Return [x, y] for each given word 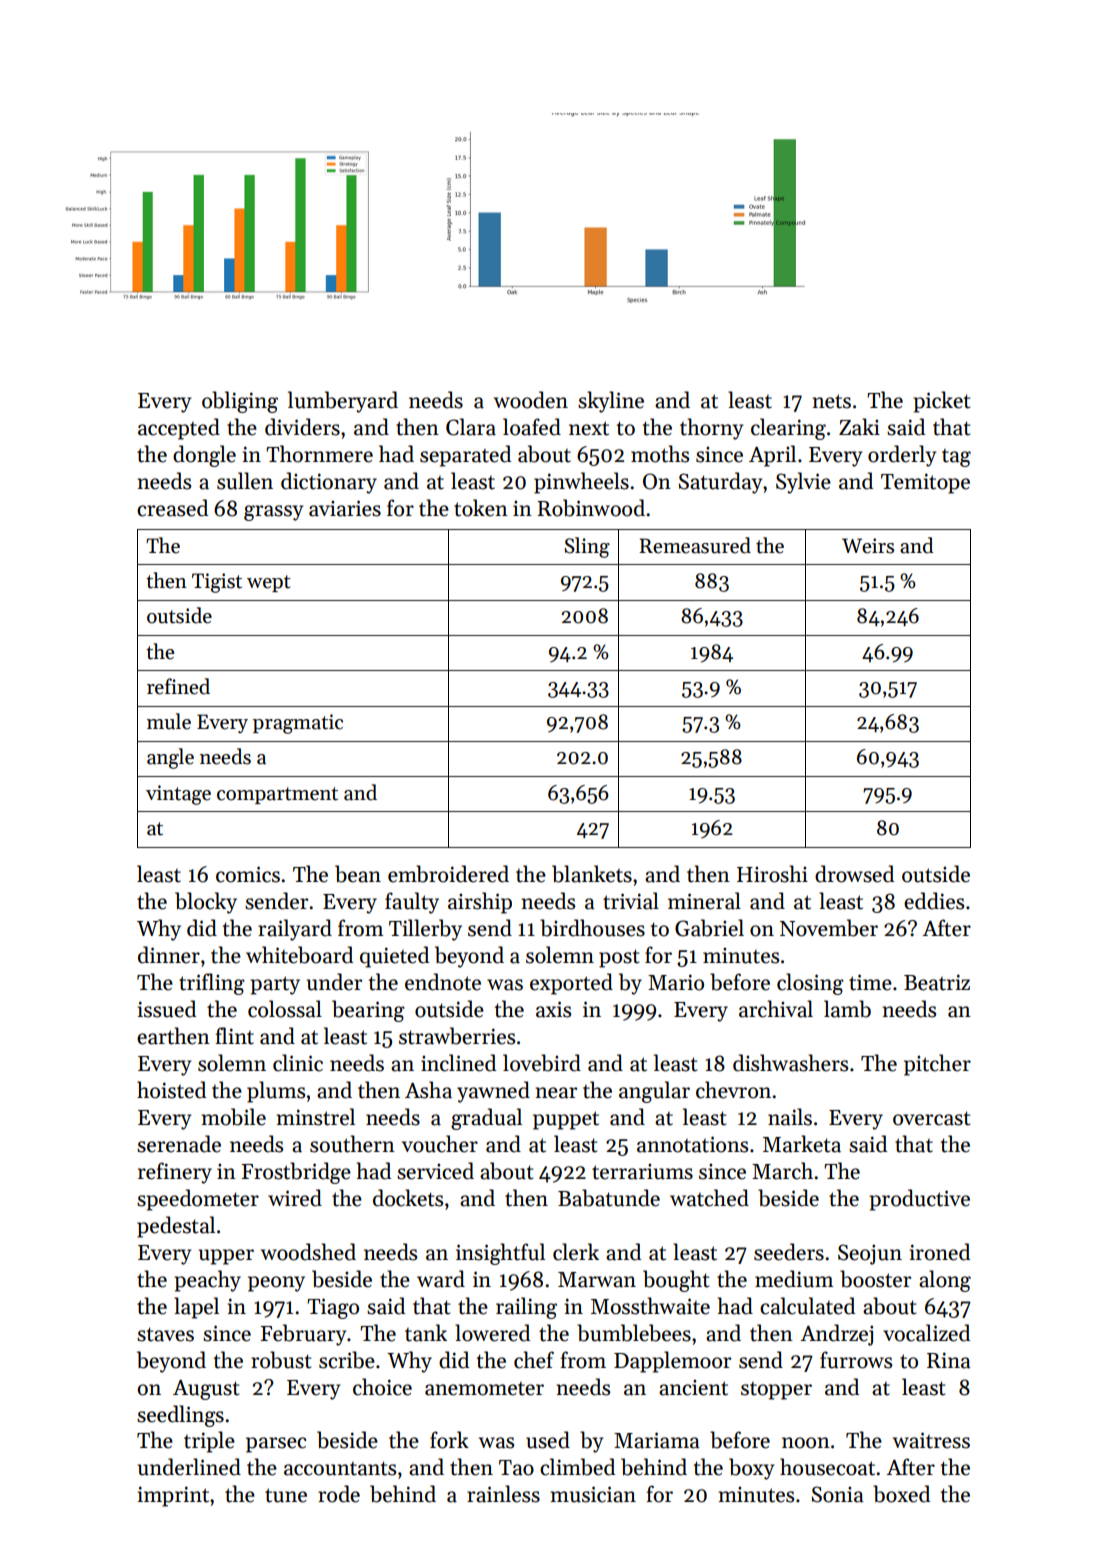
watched [709, 1198]
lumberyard [343, 402]
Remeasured [695, 545]
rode [339, 1494]
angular [654, 1092]
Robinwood [591, 508]
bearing [368, 1011]
